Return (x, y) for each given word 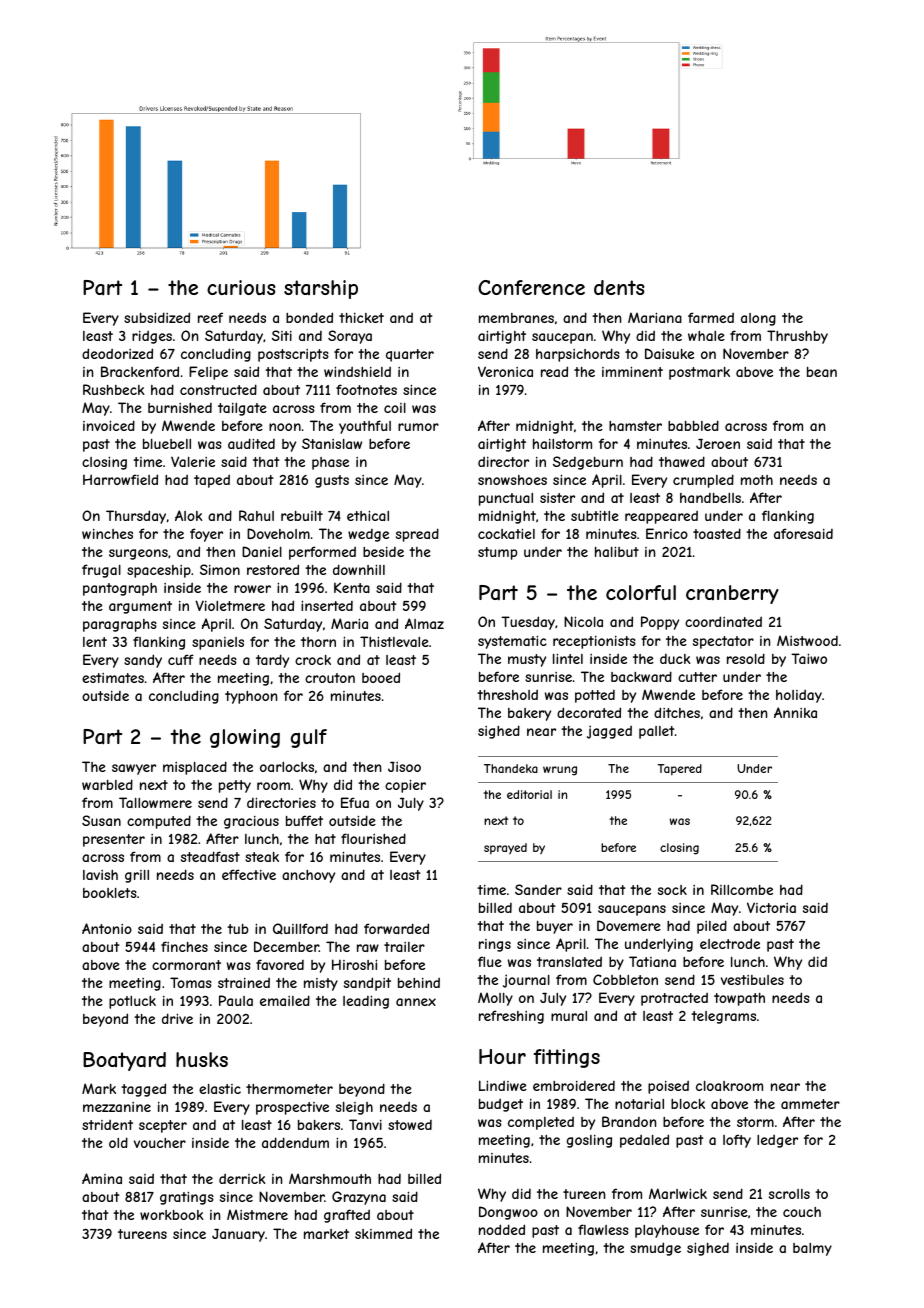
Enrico (667, 533)
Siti (282, 335)
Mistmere (257, 1214)
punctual (506, 499)
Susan (101, 820)
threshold (507, 695)
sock (672, 890)
